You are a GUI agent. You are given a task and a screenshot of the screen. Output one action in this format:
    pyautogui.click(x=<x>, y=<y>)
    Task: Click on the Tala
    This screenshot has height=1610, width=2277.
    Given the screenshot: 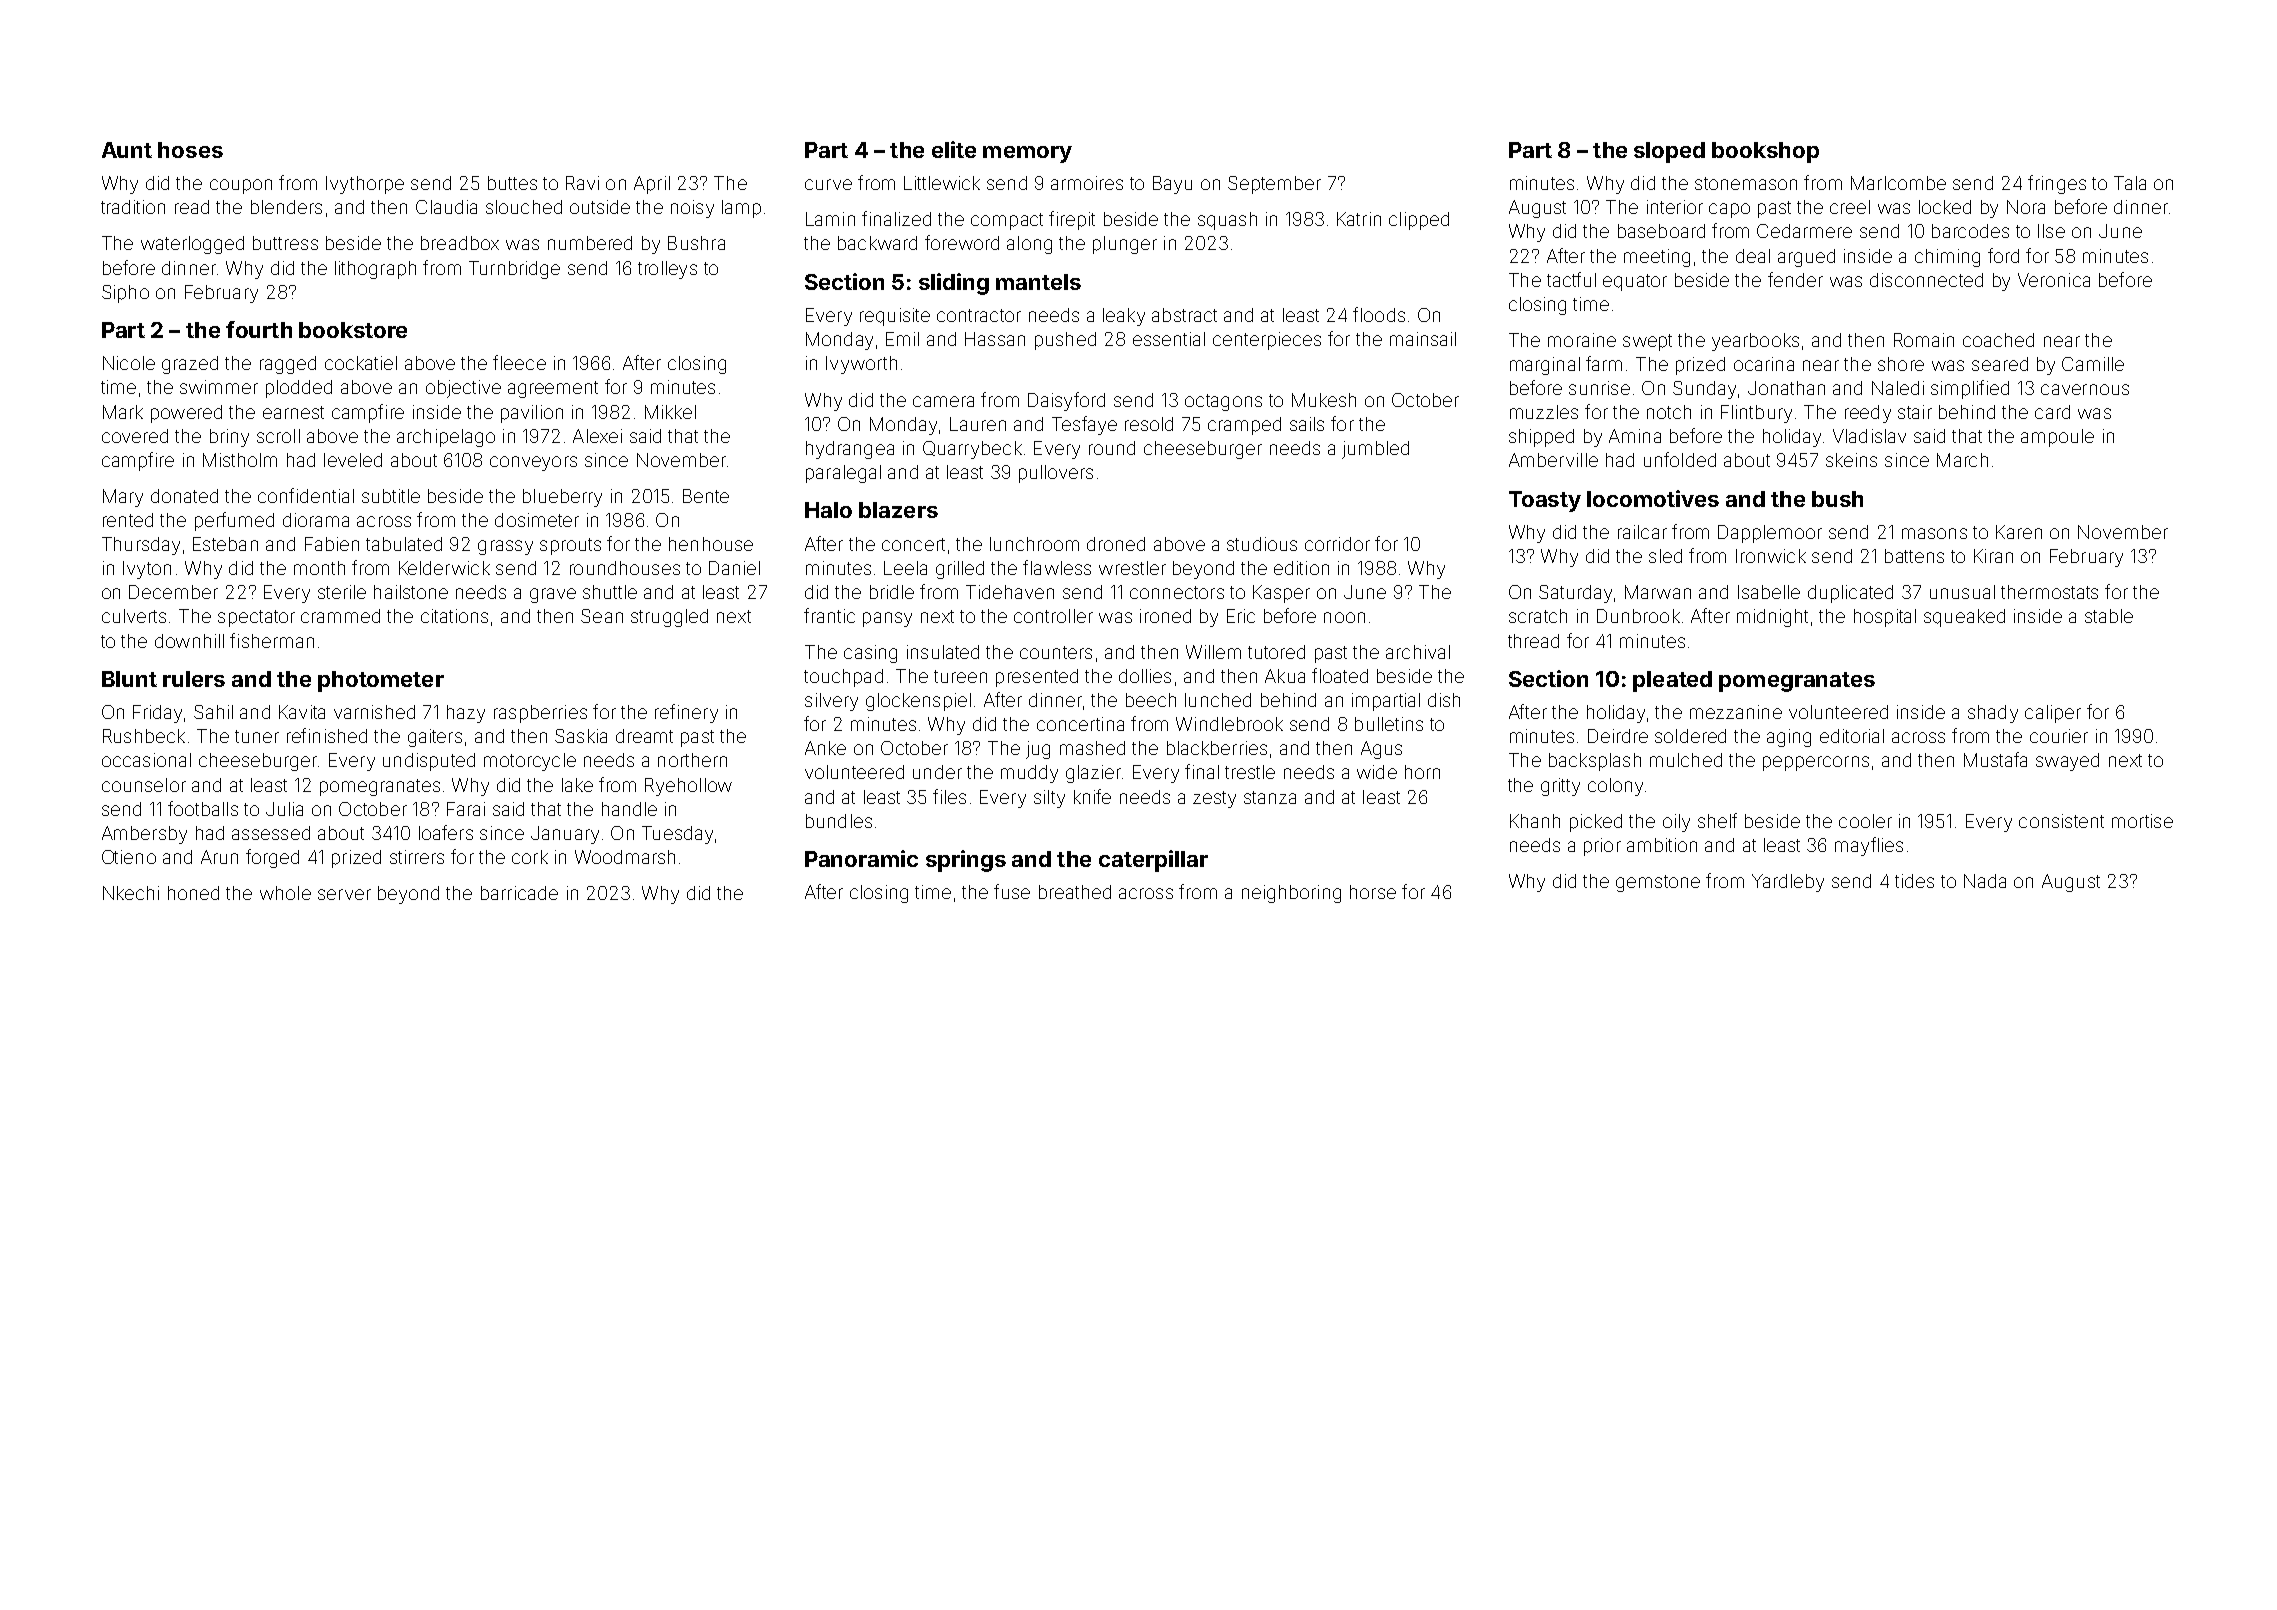 What is the action you would take?
    pyautogui.click(x=2130, y=183)
